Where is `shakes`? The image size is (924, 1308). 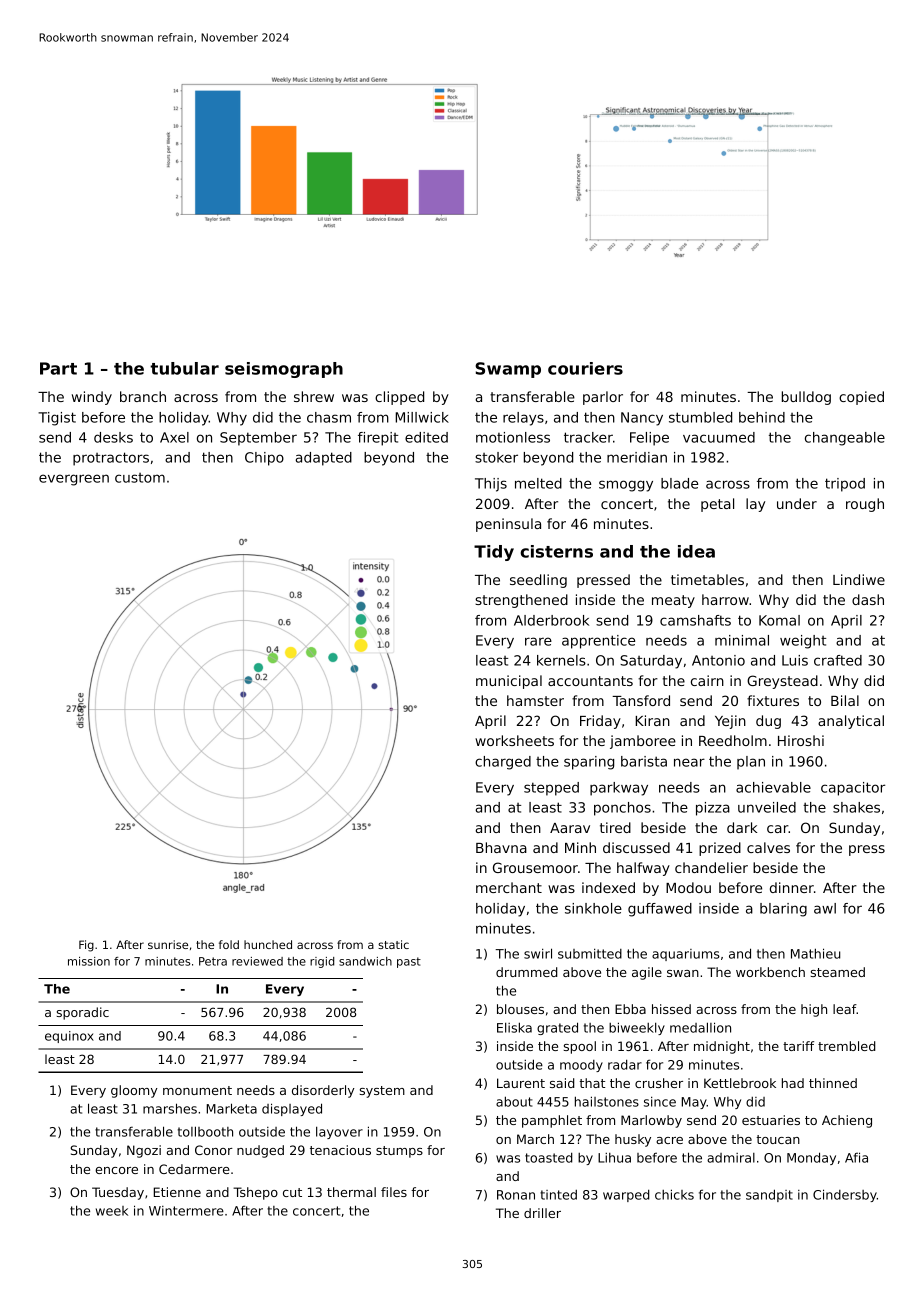
shakes is located at coordinates (856, 807).
